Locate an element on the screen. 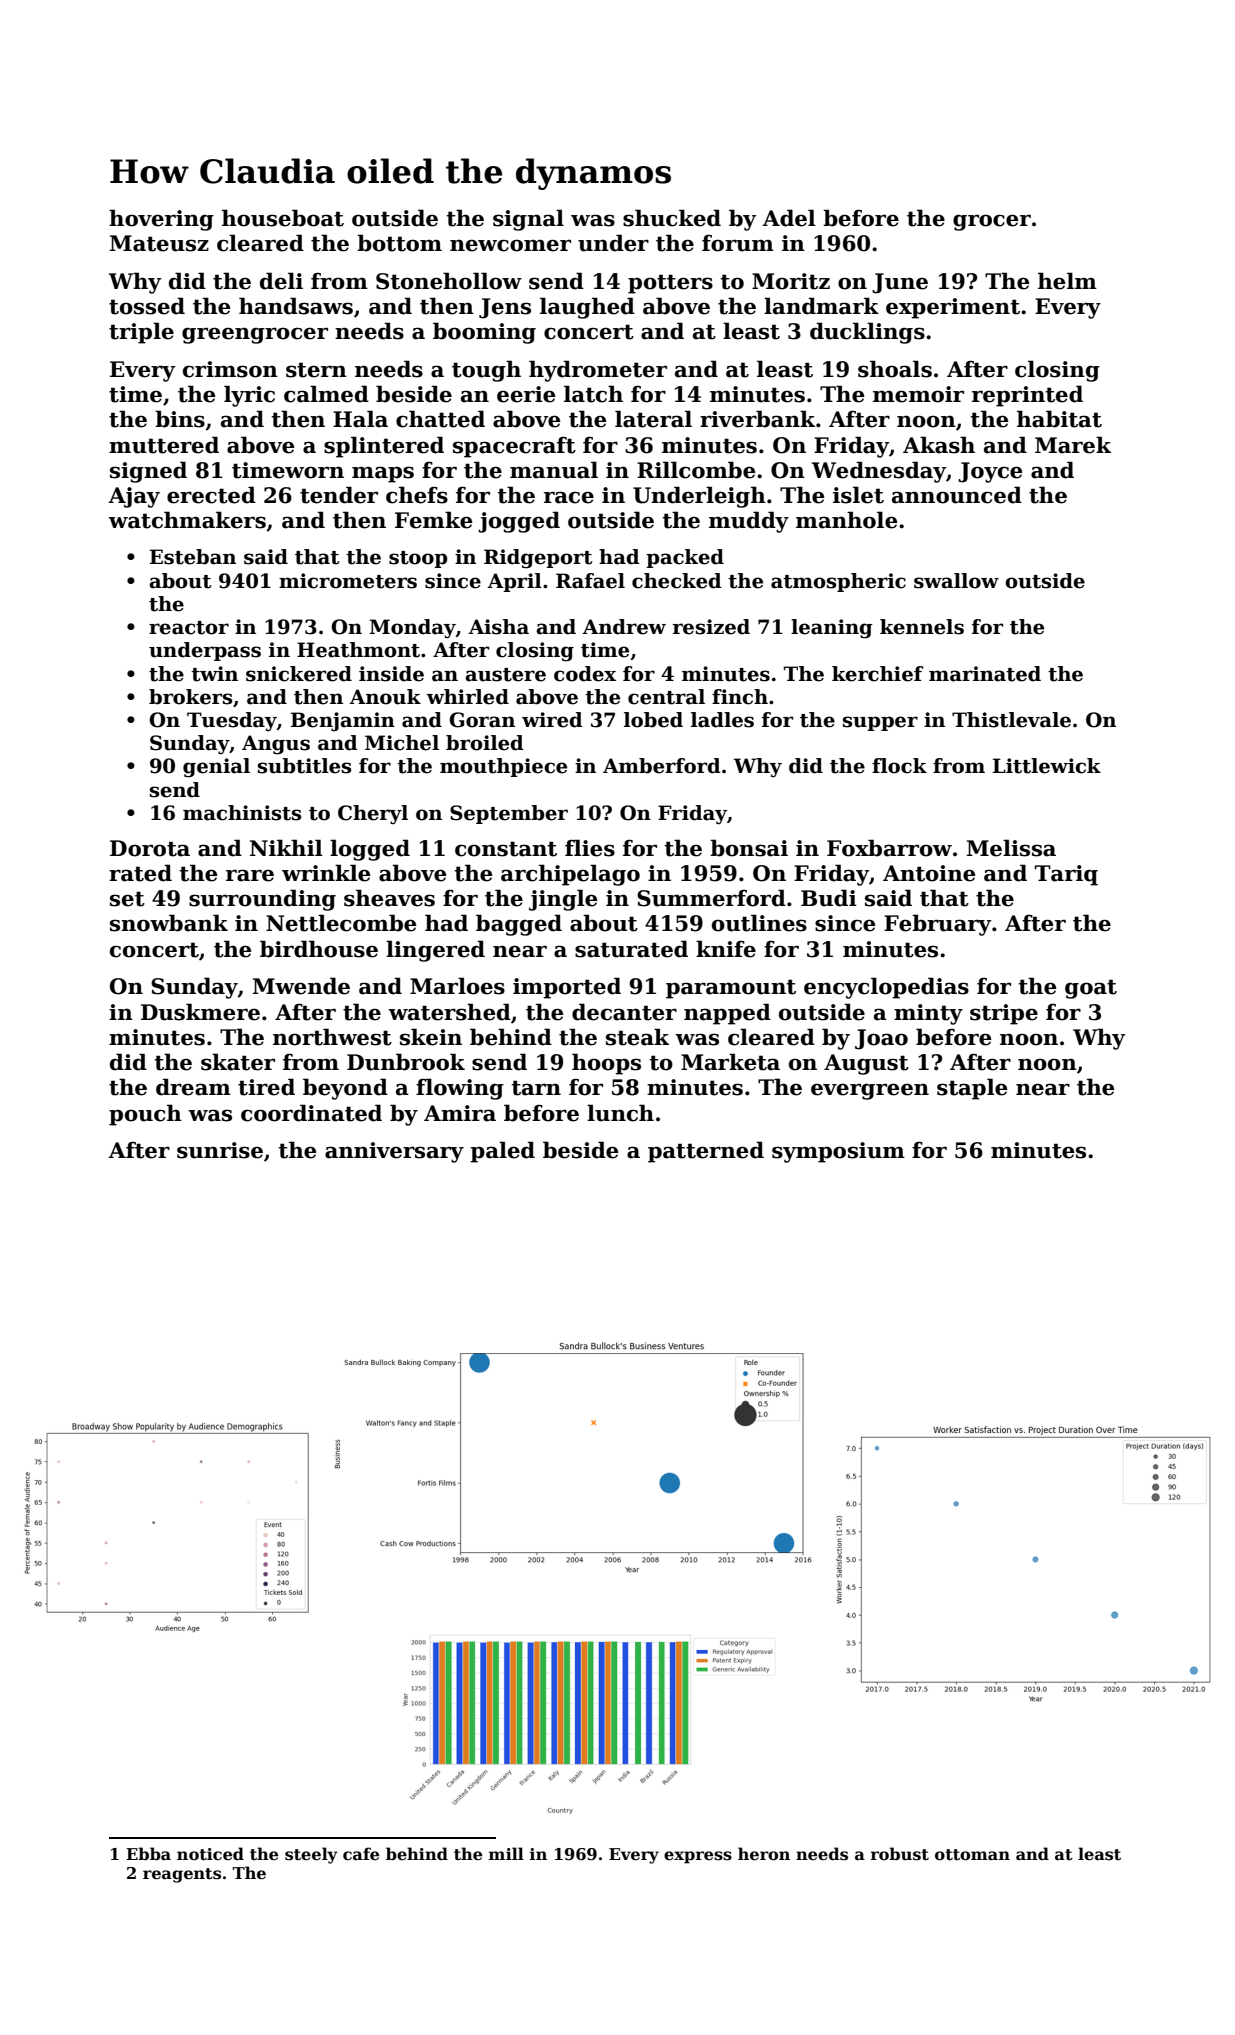 The height and width of the screenshot is (2035, 1235). shucked is located at coordinates (672, 218).
